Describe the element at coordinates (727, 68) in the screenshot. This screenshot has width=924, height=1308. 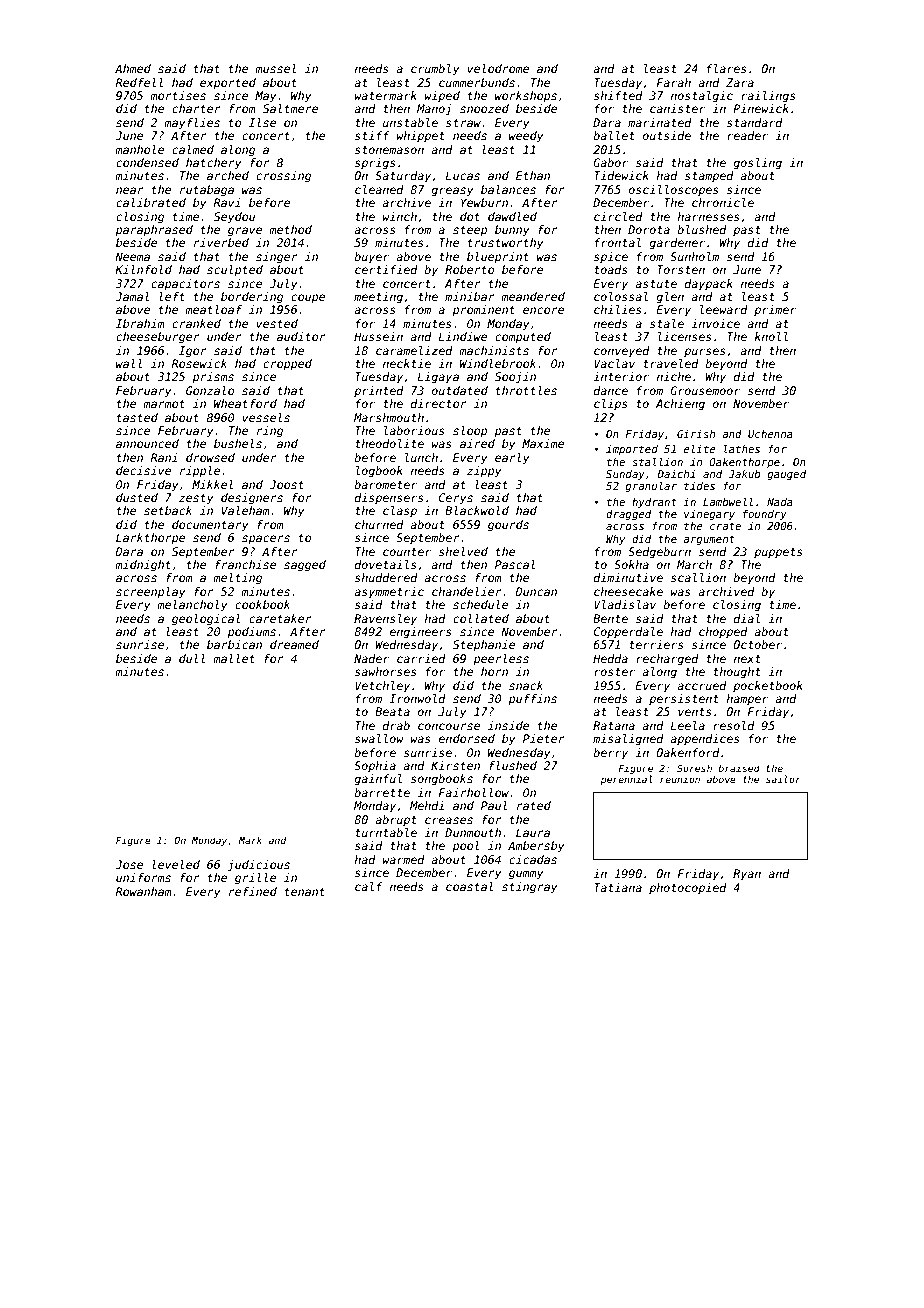
I see `flares` at that location.
